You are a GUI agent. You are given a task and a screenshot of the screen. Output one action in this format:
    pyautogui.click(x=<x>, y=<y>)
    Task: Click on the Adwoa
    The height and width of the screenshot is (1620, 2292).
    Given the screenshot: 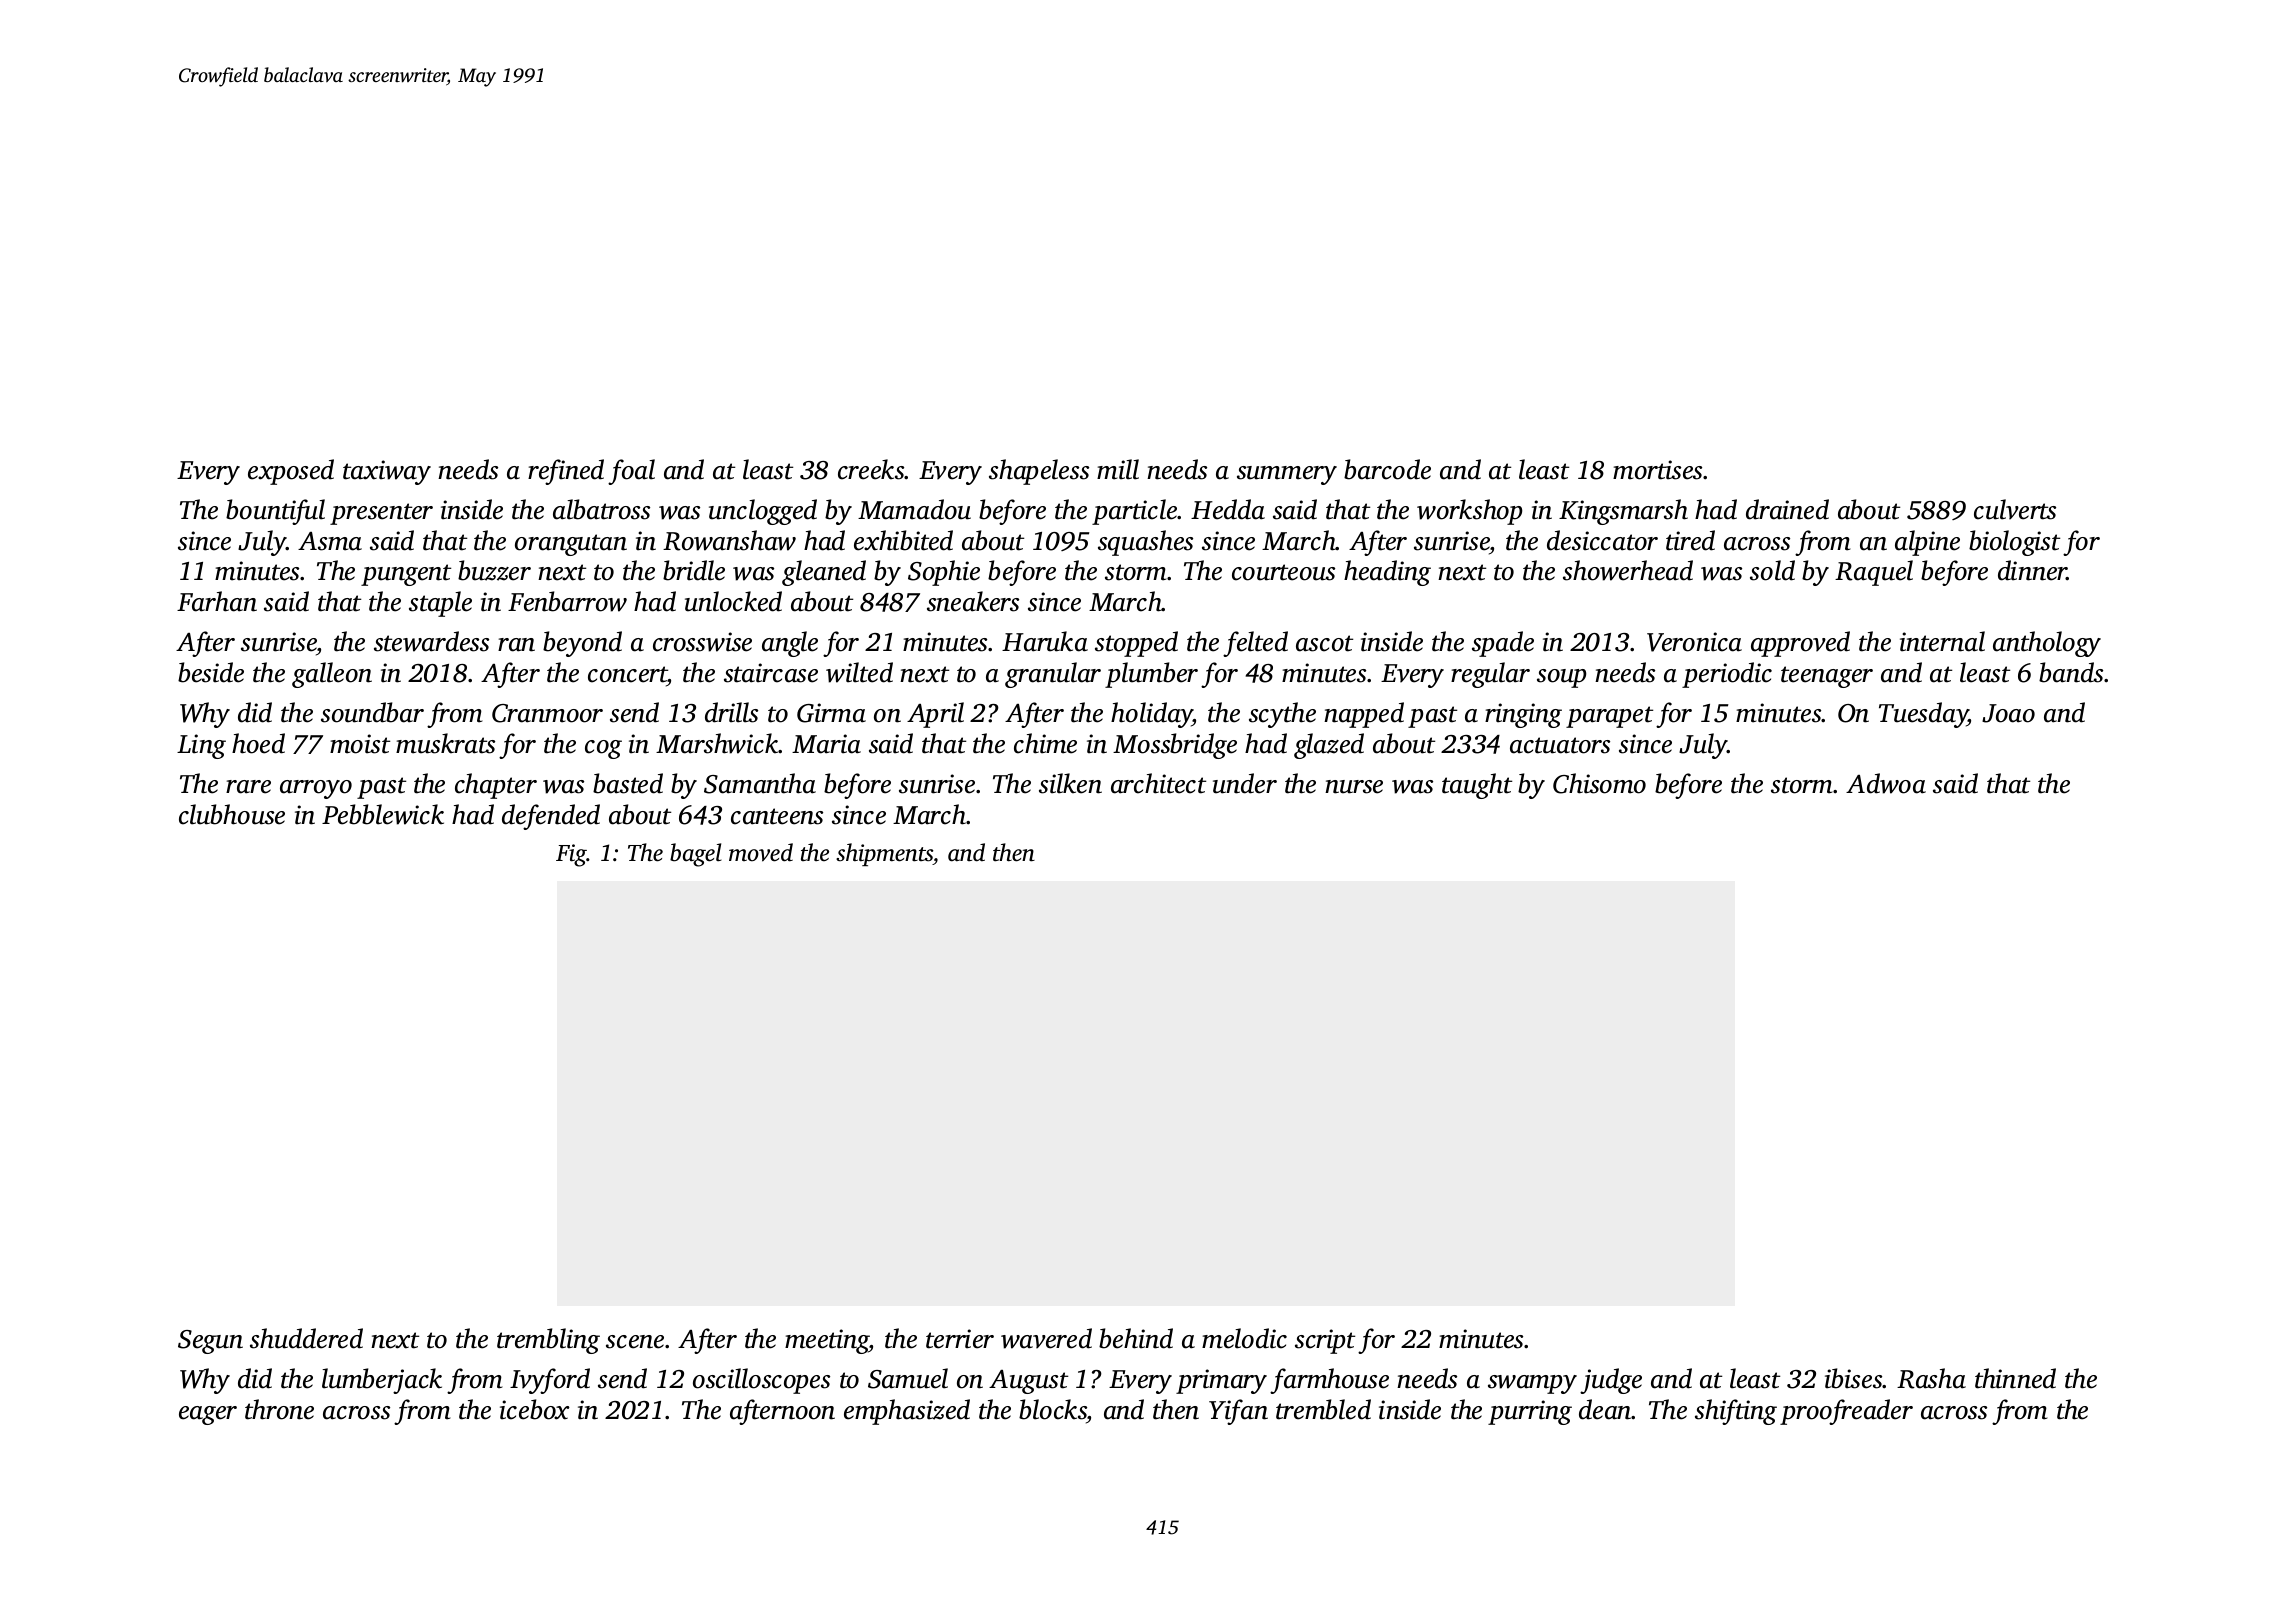 What is the action you would take?
    pyautogui.click(x=1886, y=783)
